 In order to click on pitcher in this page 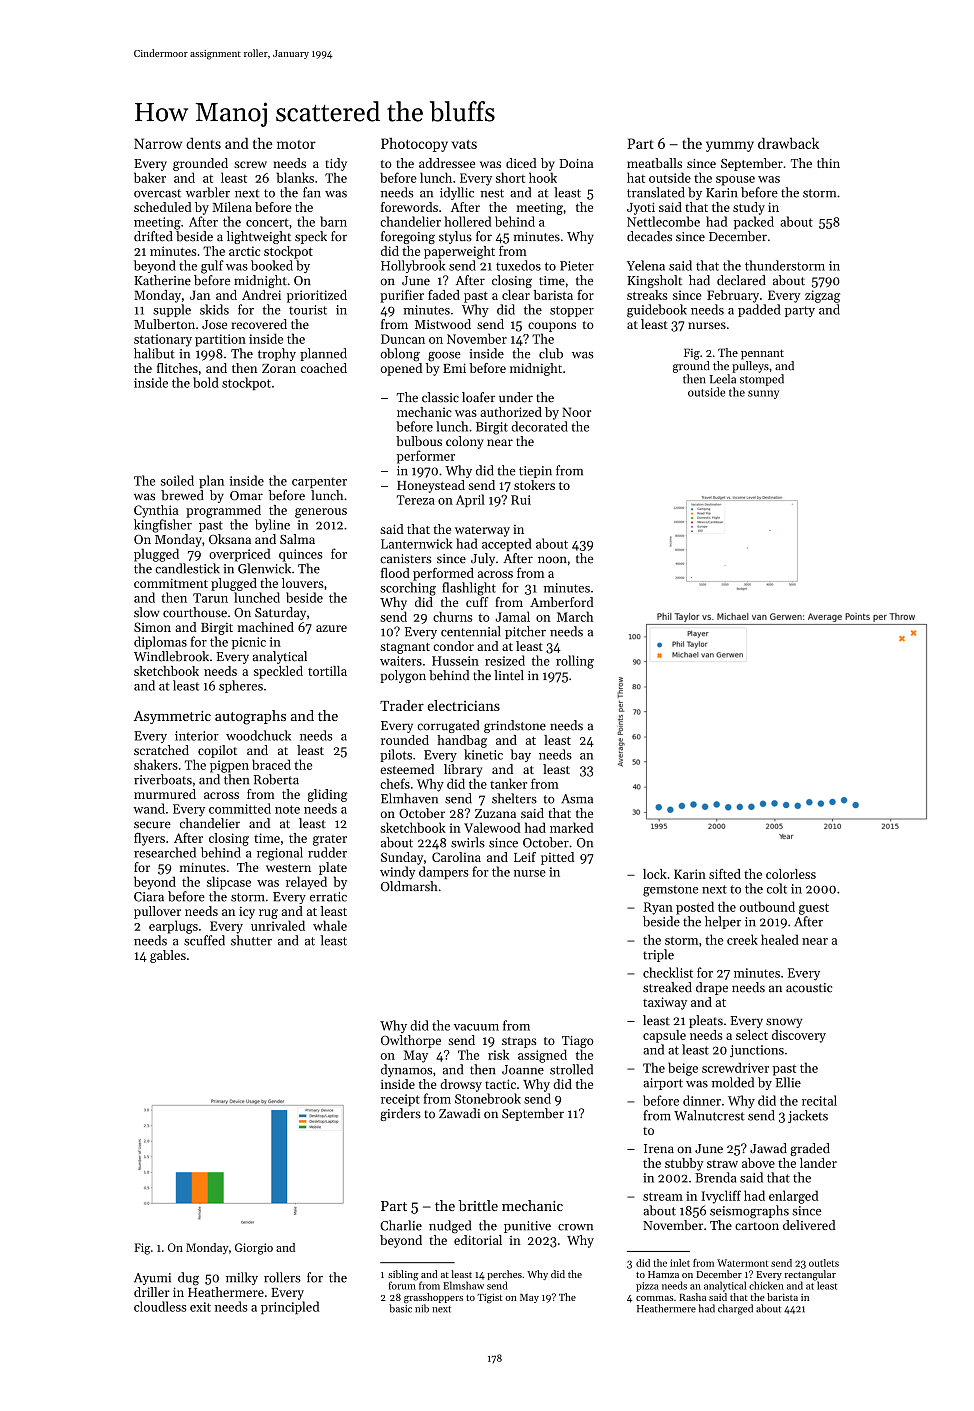, I will do `click(525, 632)`.
